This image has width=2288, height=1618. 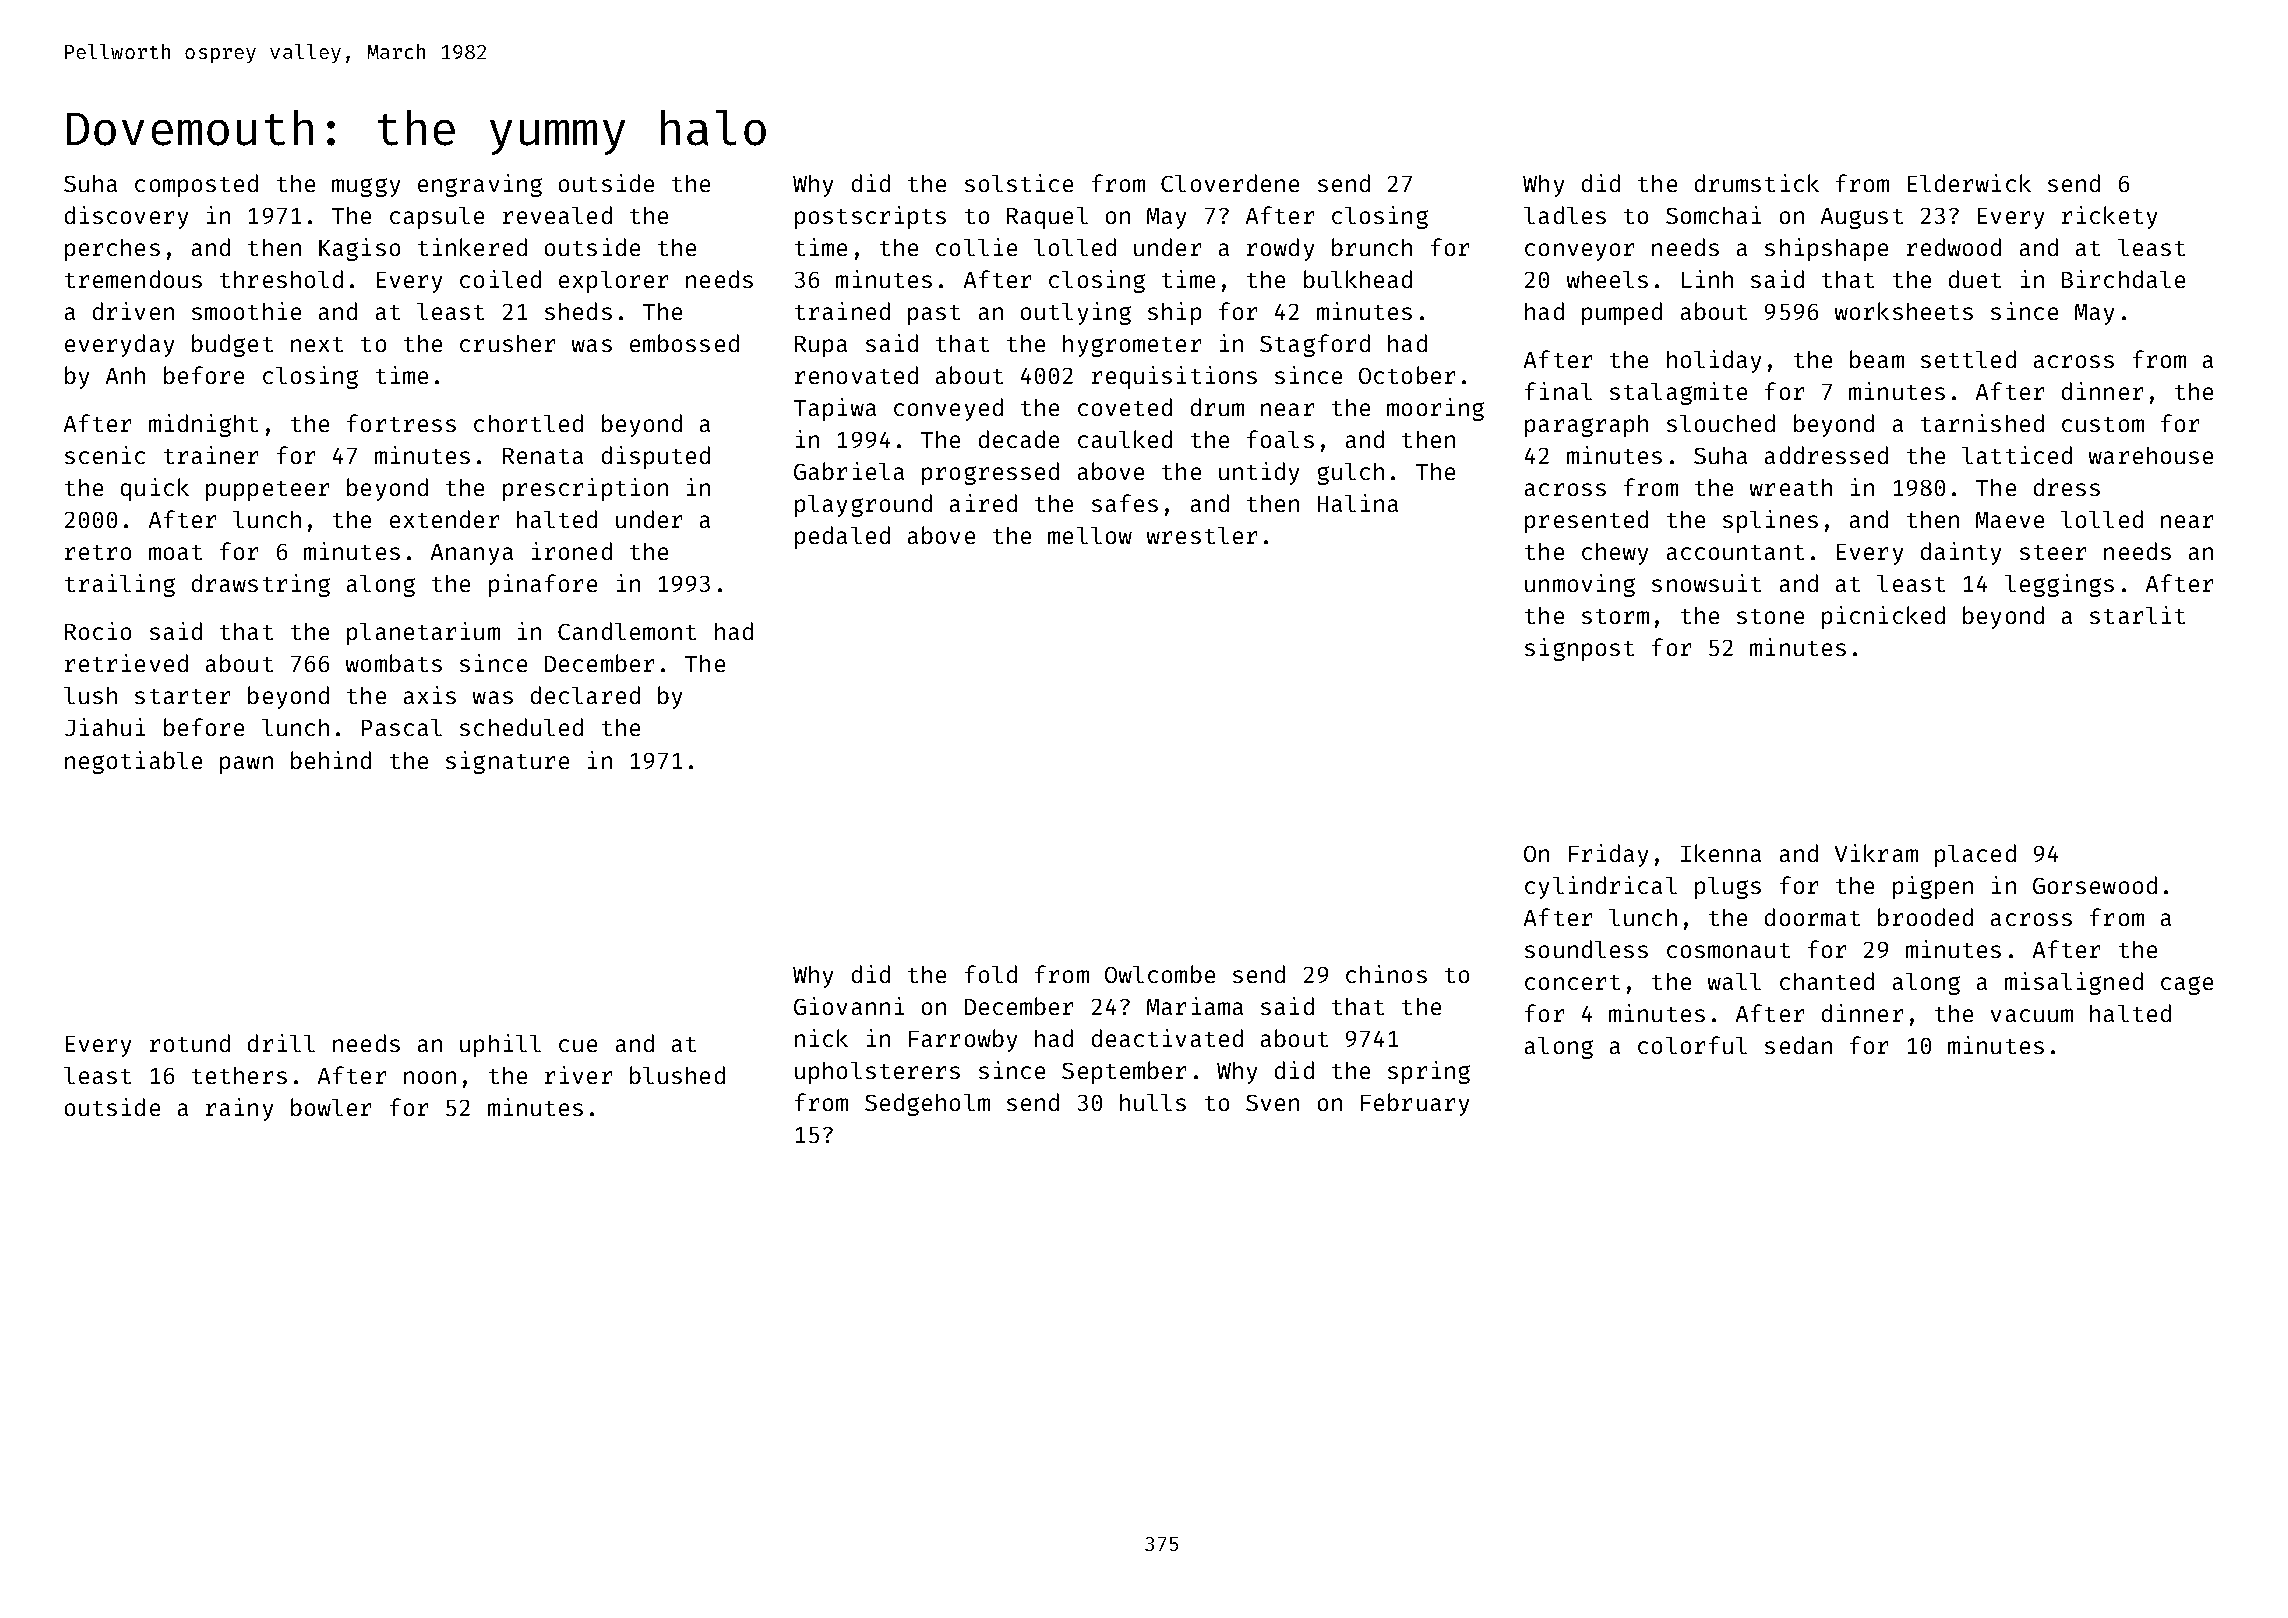 I want to click on wombats, so click(x=394, y=663).
